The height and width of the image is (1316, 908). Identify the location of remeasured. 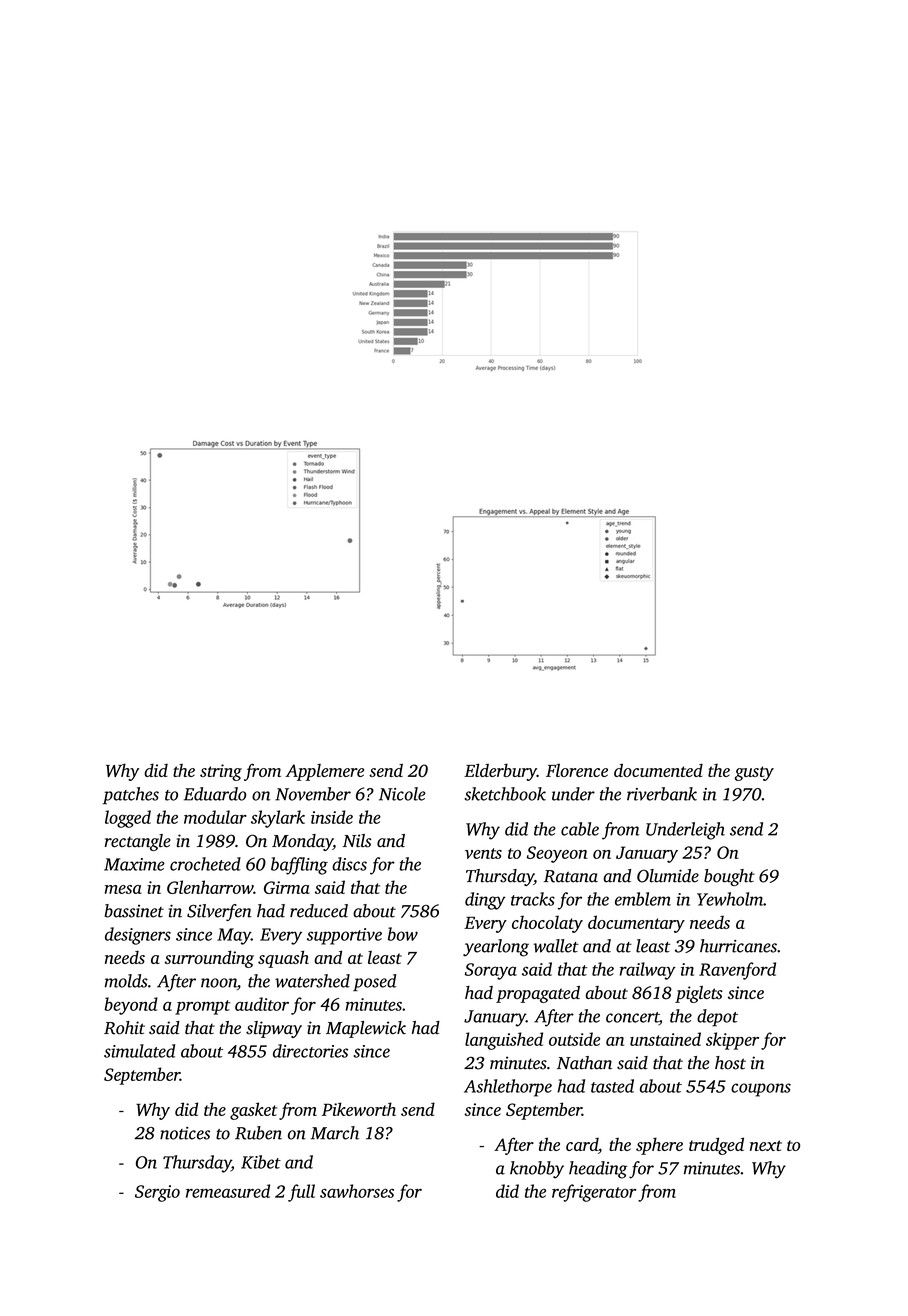
(228, 1191).
